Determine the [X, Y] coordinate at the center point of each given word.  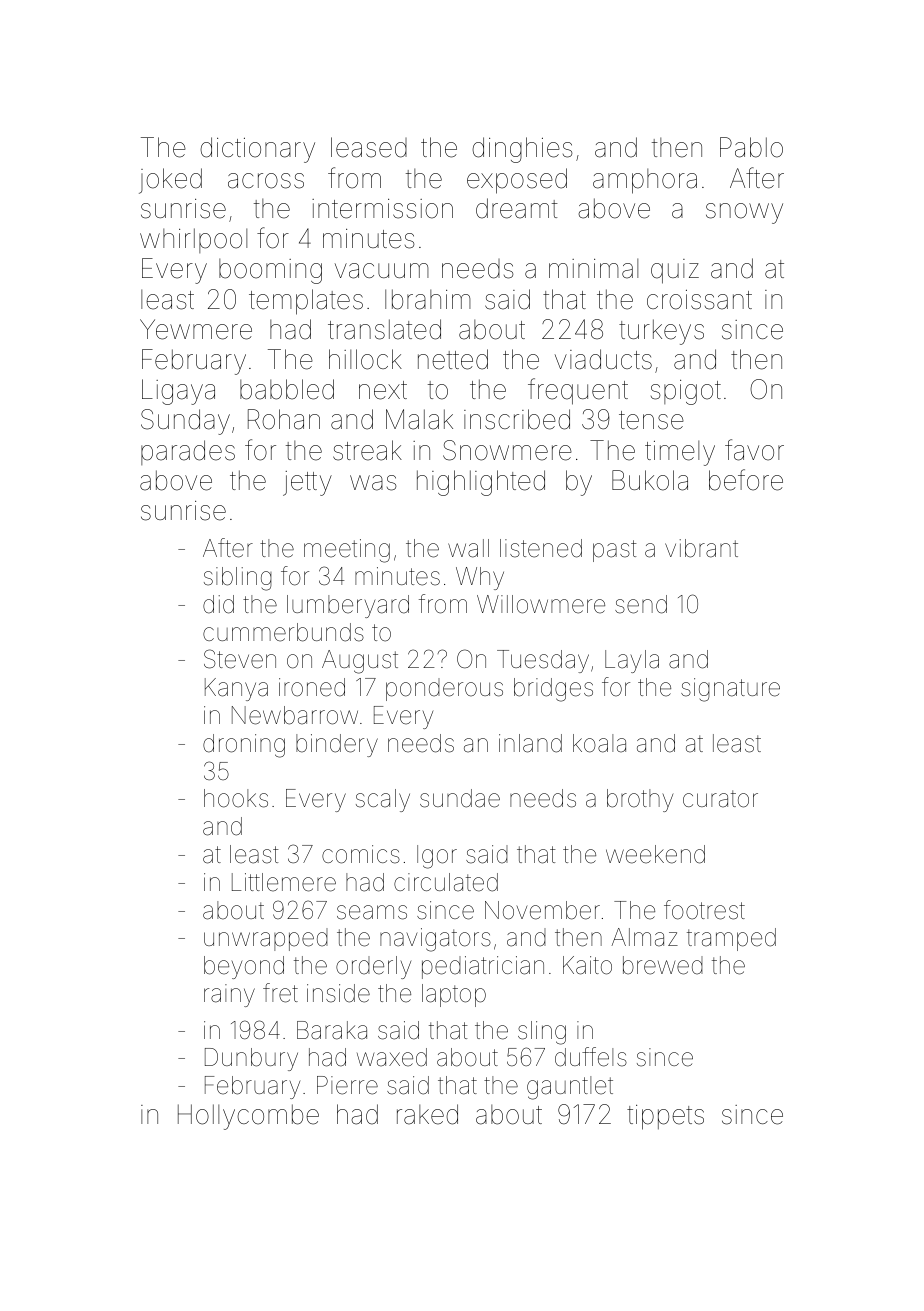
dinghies [522, 150]
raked [427, 1114]
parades [188, 452]
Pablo [751, 147]
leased [369, 147]
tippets [665, 1117]
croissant [699, 300]
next [383, 390]
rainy [229, 995]
